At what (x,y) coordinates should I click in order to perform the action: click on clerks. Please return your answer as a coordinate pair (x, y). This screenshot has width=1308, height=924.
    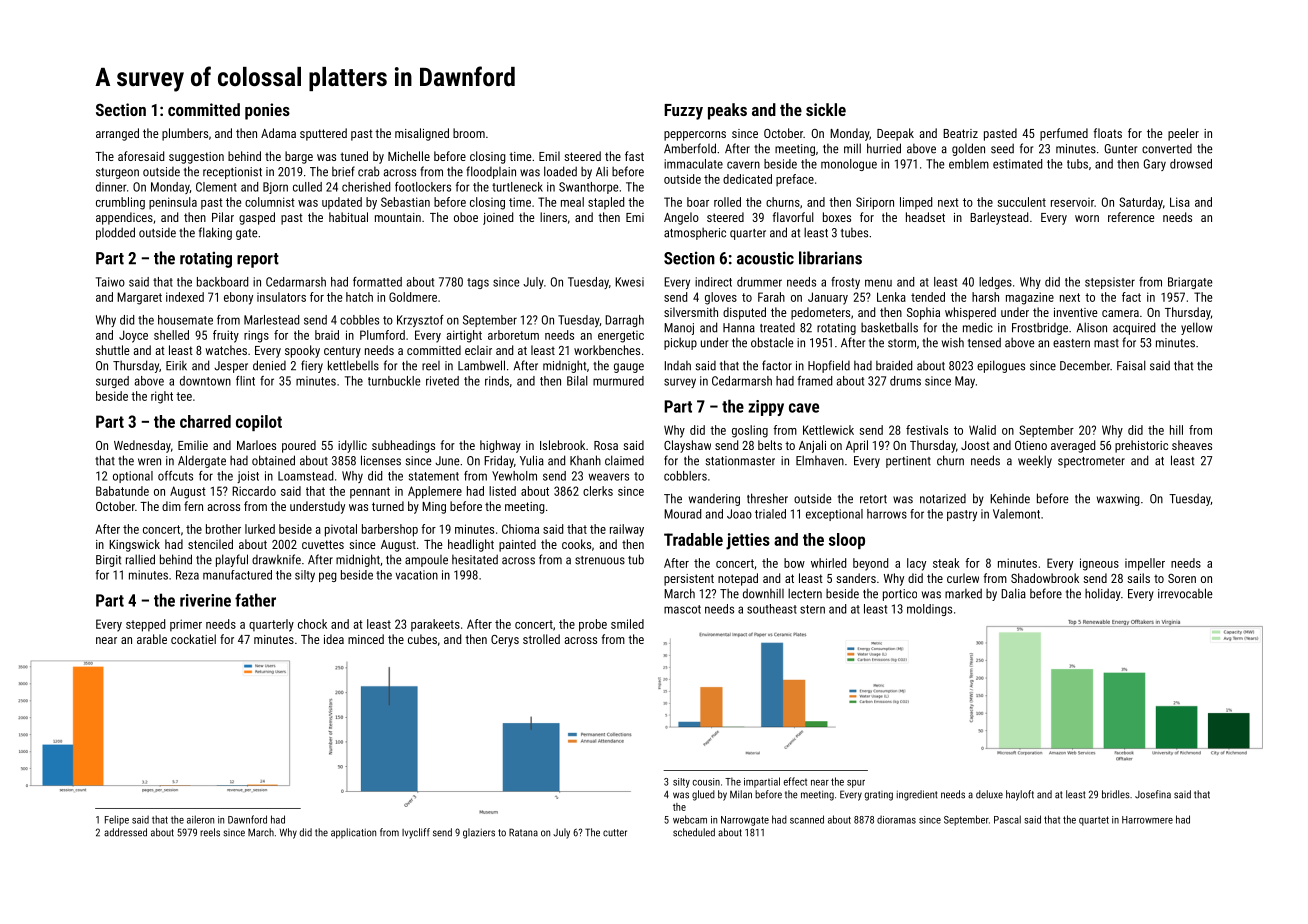
    Looking at the image, I should click on (598, 491).
